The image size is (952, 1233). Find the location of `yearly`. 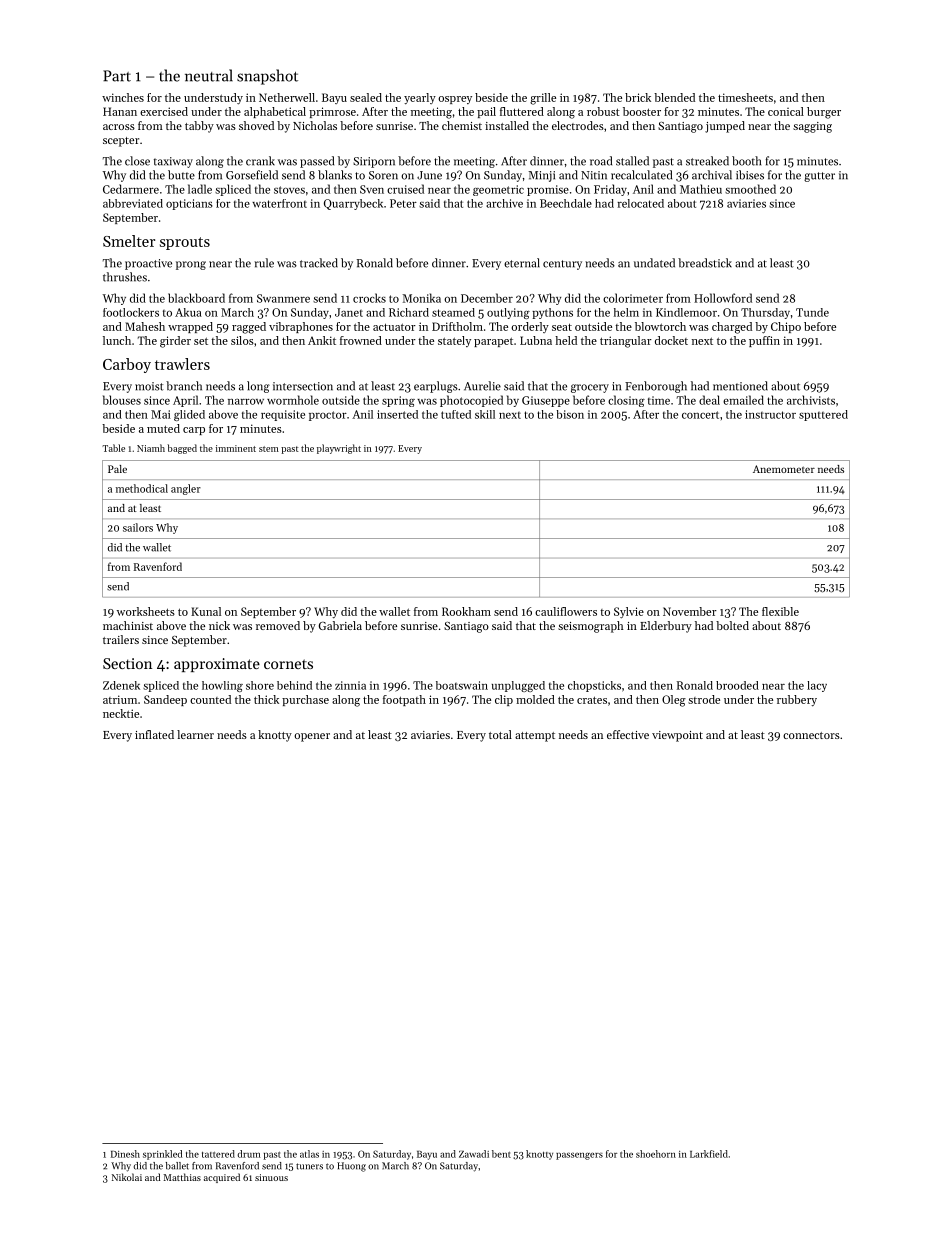

yearly is located at coordinates (420, 99).
